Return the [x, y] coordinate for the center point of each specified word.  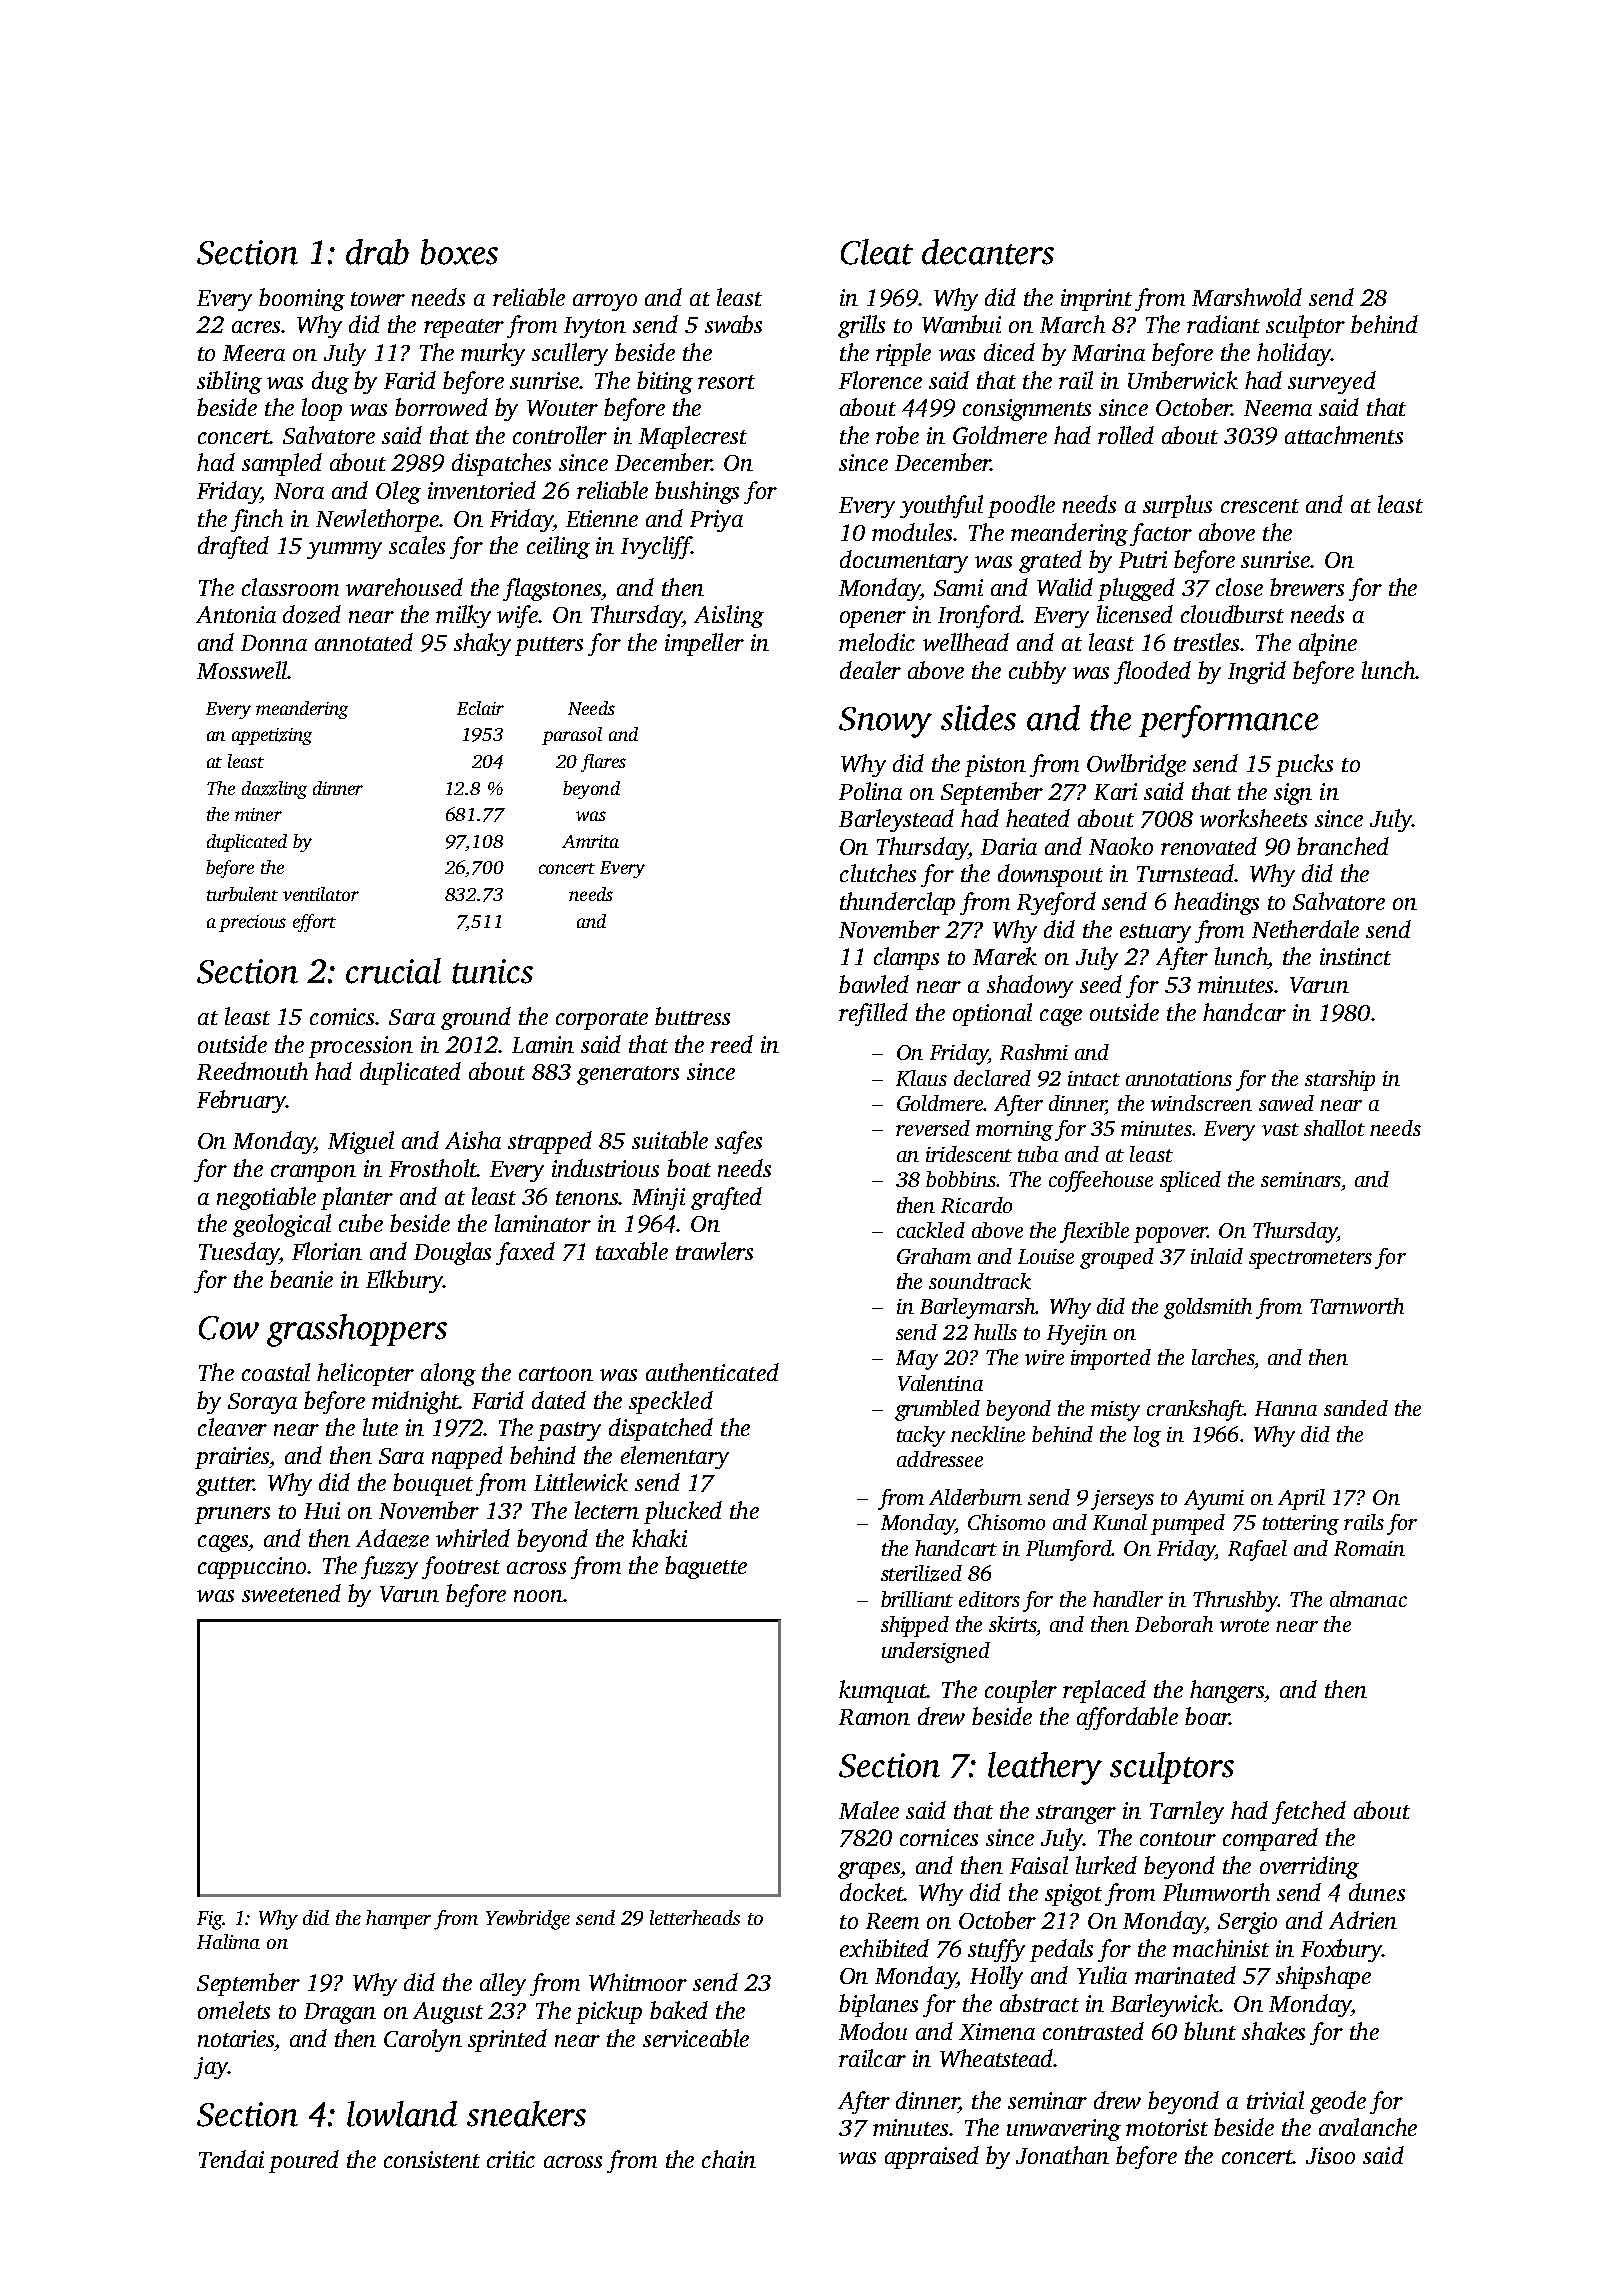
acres [257, 327]
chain [729, 2159]
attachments [1344, 435]
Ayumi [1214, 1500]
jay [211, 2068]
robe [897, 435]
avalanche [1368, 2127]
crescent [1260, 506]
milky [463, 616]
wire [1044, 1357]
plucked [683, 1512]
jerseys [1122, 1500]
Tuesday [239, 1253]
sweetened [291, 1593]
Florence [880, 380]
